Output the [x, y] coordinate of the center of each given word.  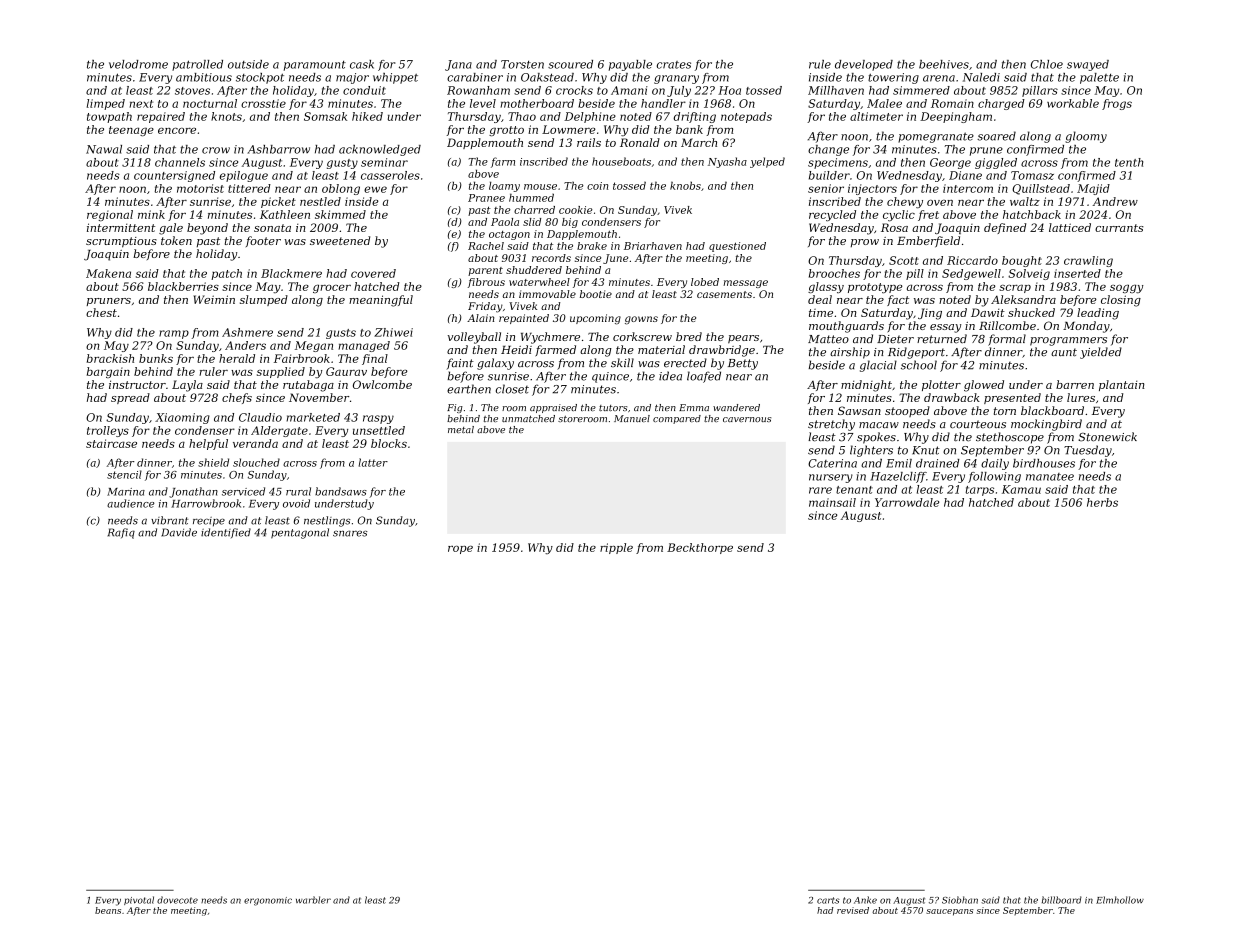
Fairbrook [302, 358]
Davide [179, 532]
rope [460, 550]
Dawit [988, 312]
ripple [616, 548]
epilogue [244, 176]
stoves [192, 91]
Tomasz [1032, 175]
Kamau [1021, 489]
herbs [1102, 502]
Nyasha [727, 162]
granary [676, 79]
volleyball [474, 338]
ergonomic [268, 901]
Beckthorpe [700, 548]
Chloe [1047, 64]
